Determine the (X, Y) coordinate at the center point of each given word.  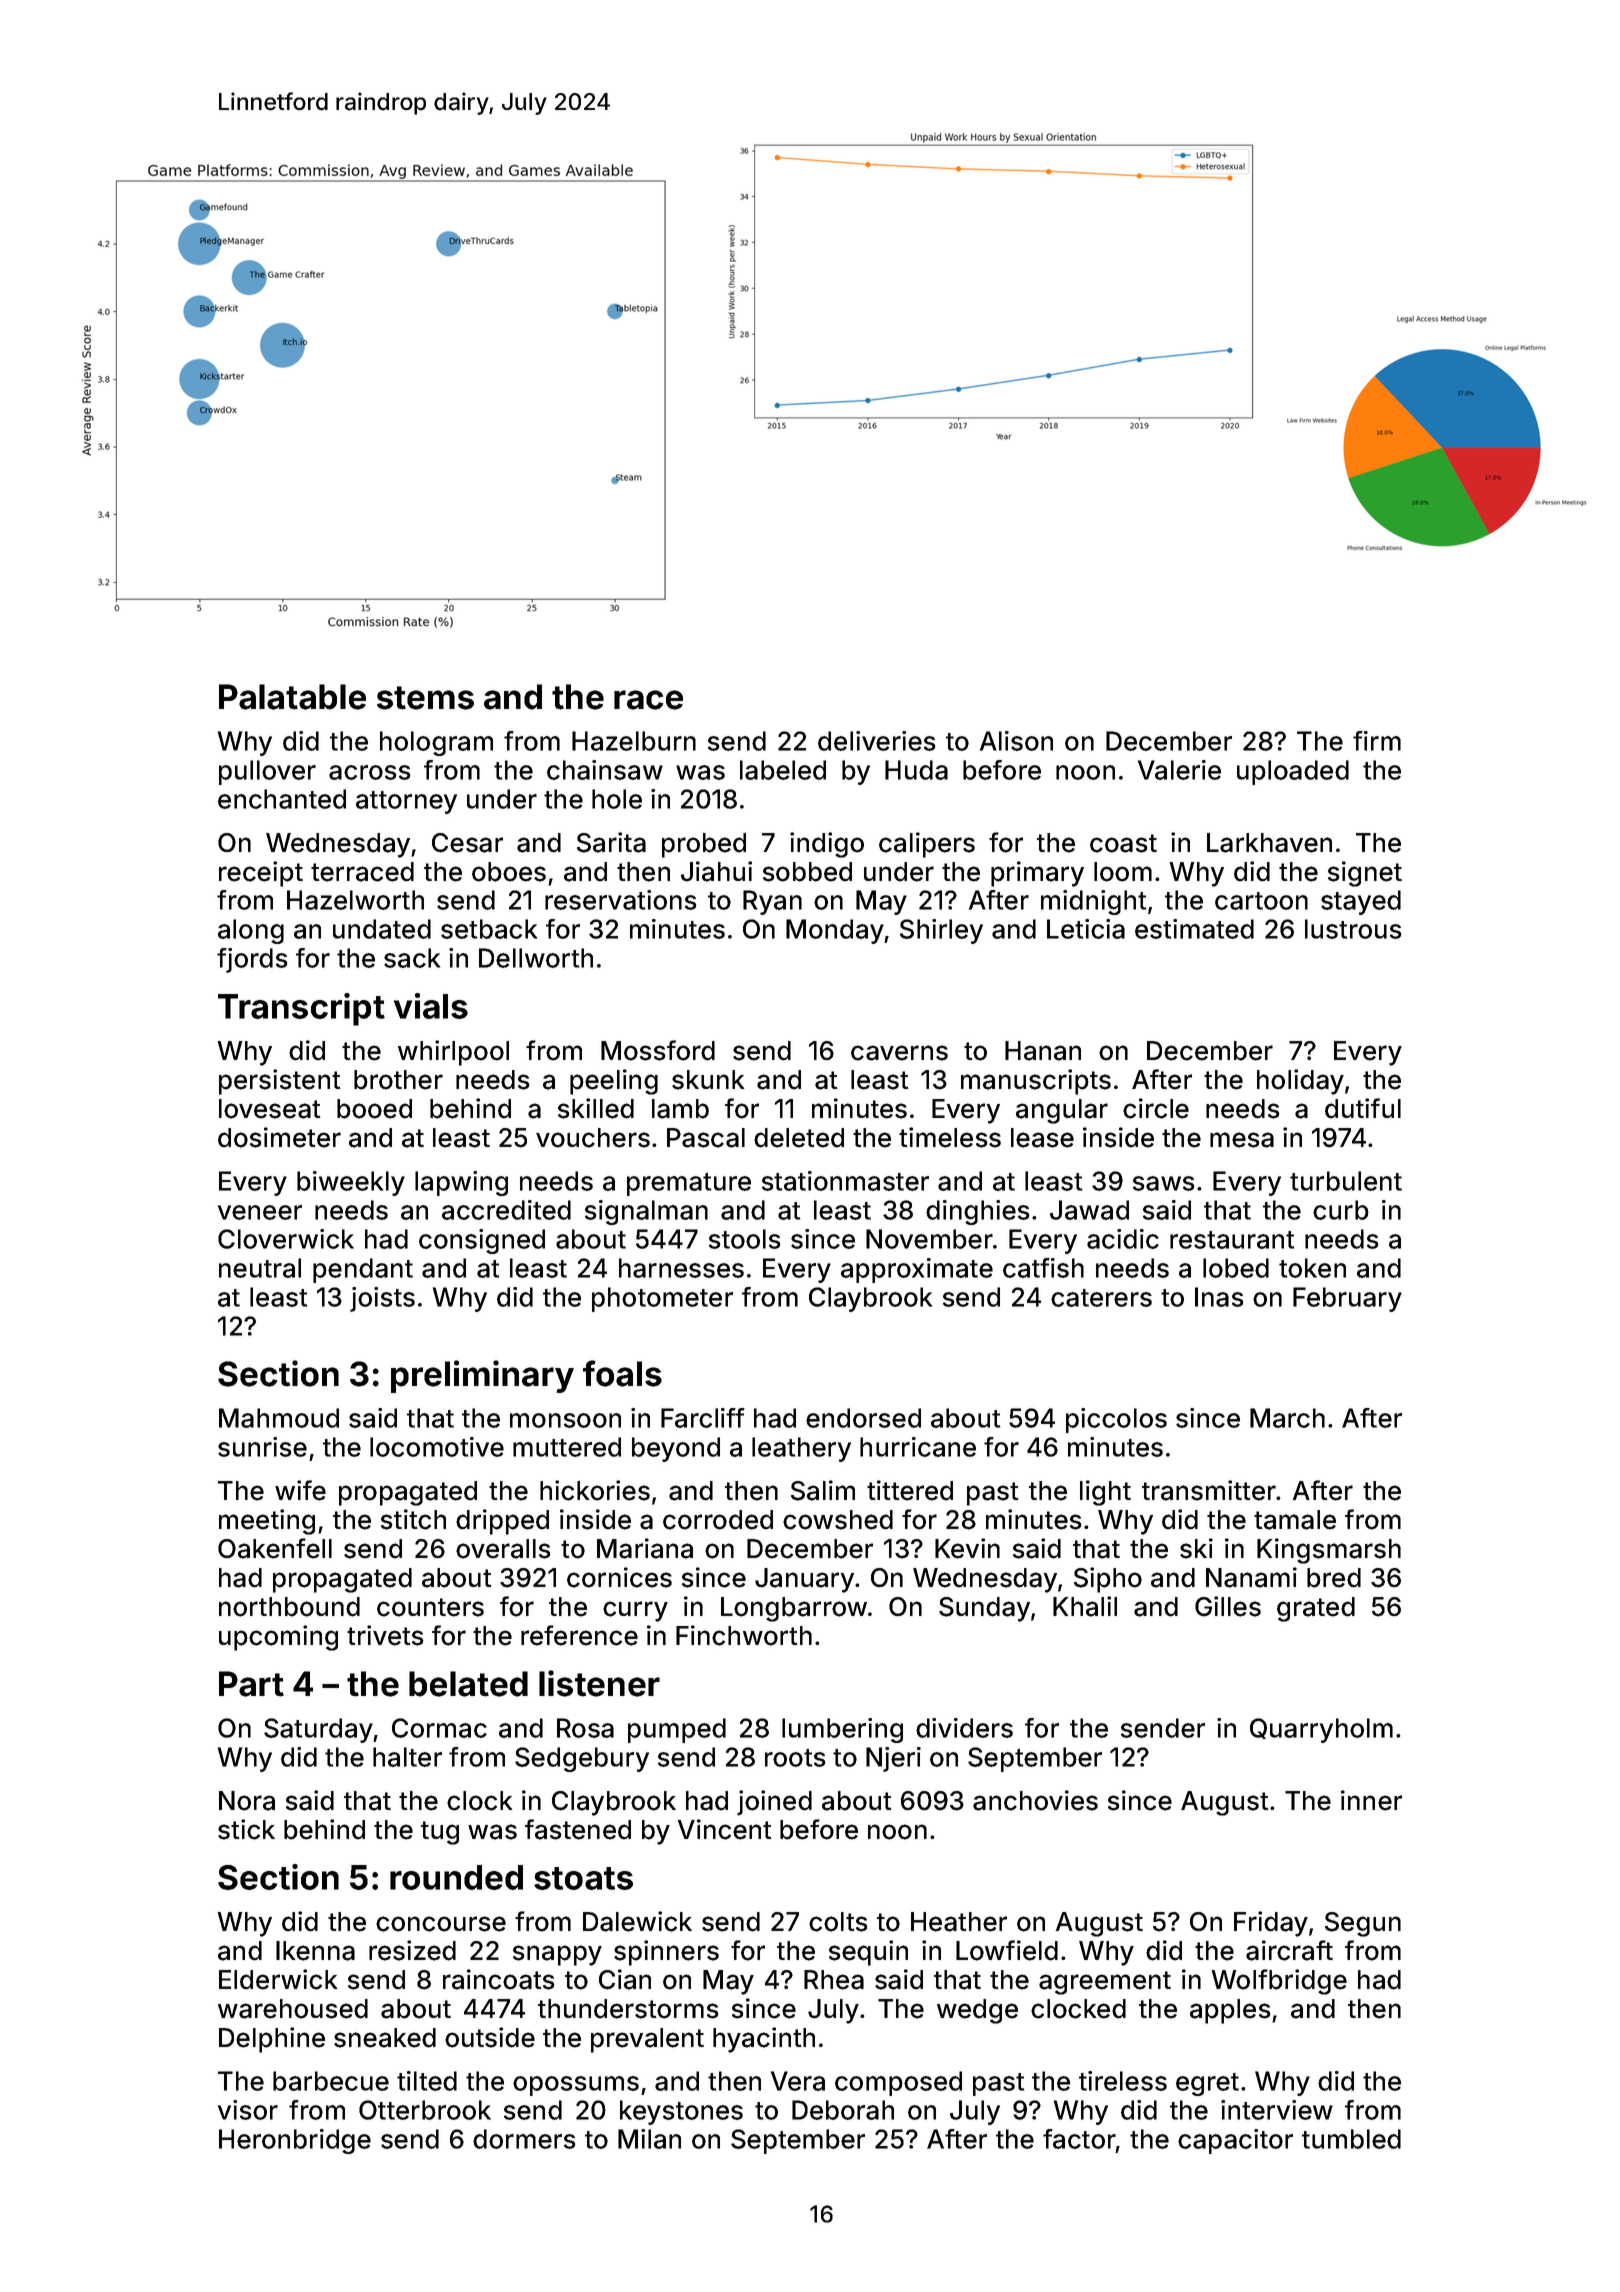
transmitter (1209, 1490)
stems (425, 698)
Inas (1219, 1297)
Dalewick (637, 1921)
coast (1123, 843)
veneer (260, 1212)
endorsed (863, 1418)
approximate (917, 1270)
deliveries (877, 741)
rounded (456, 1877)
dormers (524, 2139)
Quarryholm (1321, 1730)
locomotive (437, 1447)
